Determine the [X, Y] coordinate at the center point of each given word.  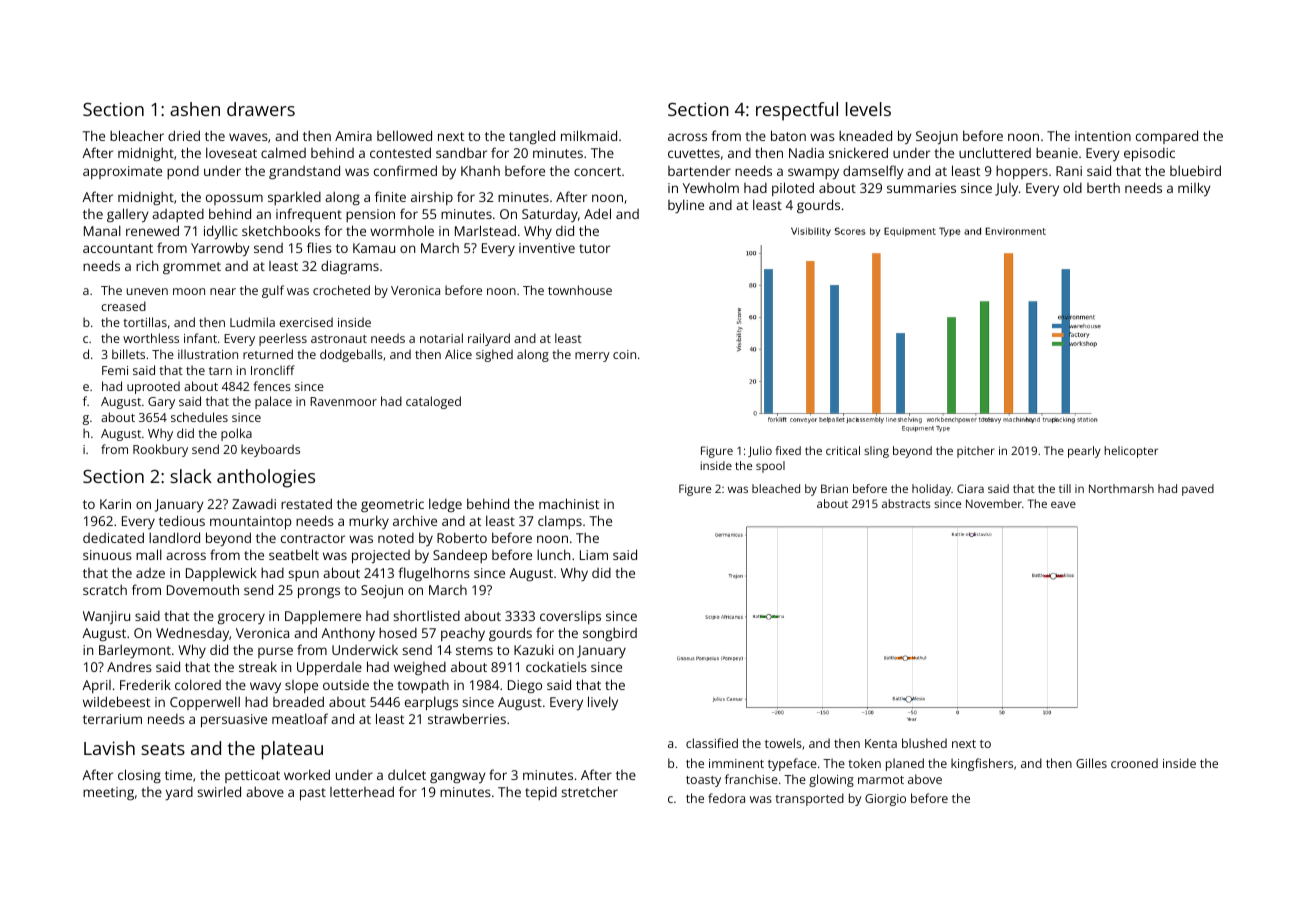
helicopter [1131, 452]
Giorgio [885, 800]
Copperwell [205, 703]
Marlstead [485, 230]
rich [147, 265]
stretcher [589, 791]
